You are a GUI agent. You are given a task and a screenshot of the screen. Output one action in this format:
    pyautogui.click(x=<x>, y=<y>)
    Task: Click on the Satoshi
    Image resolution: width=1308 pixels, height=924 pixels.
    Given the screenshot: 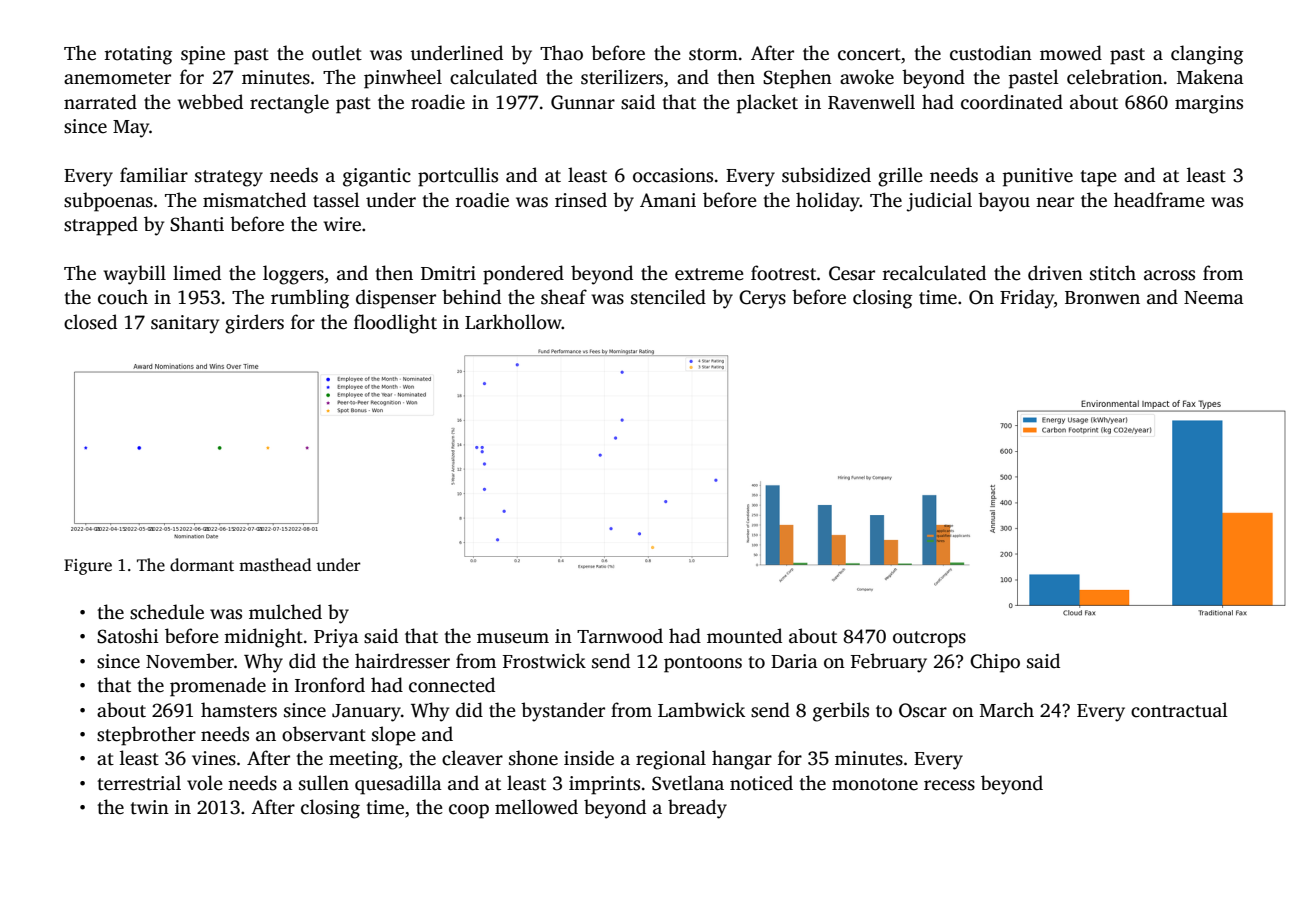 What is the action you would take?
    pyautogui.click(x=128, y=636)
